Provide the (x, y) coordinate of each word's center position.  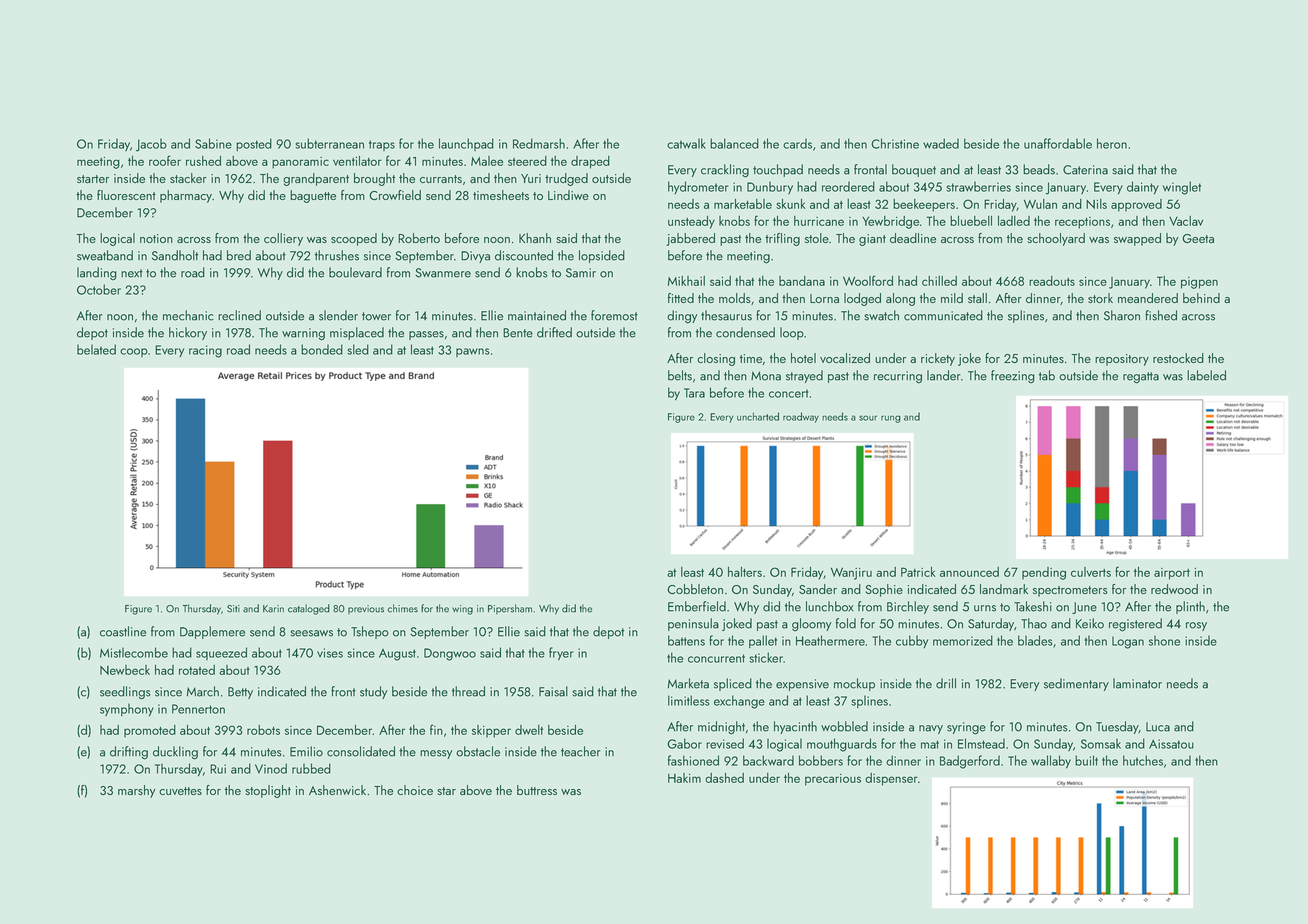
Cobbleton (695, 589)
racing (205, 351)
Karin (273, 609)
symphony (127, 710)
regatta (1141, 378)
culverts (1091, 572)
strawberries (978, 186)
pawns (473, 352)
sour (868, 418)
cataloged (309, 609)
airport (1172, 574)
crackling (725, 171)
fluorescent (126, 195)
